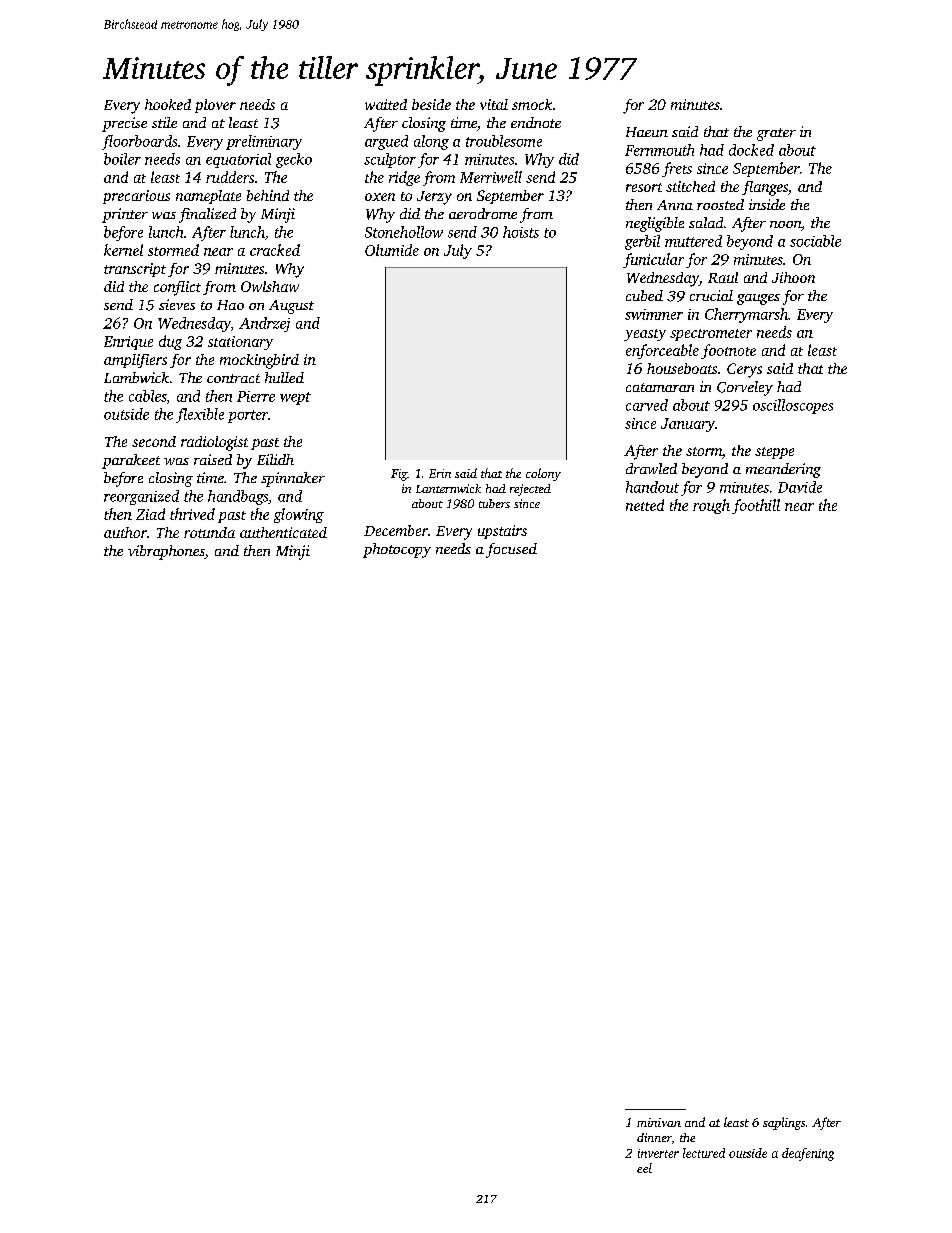  What do you see at coordinates (397, 550) in the document?
I see `photocopy` at bounding box center [397, 550].
